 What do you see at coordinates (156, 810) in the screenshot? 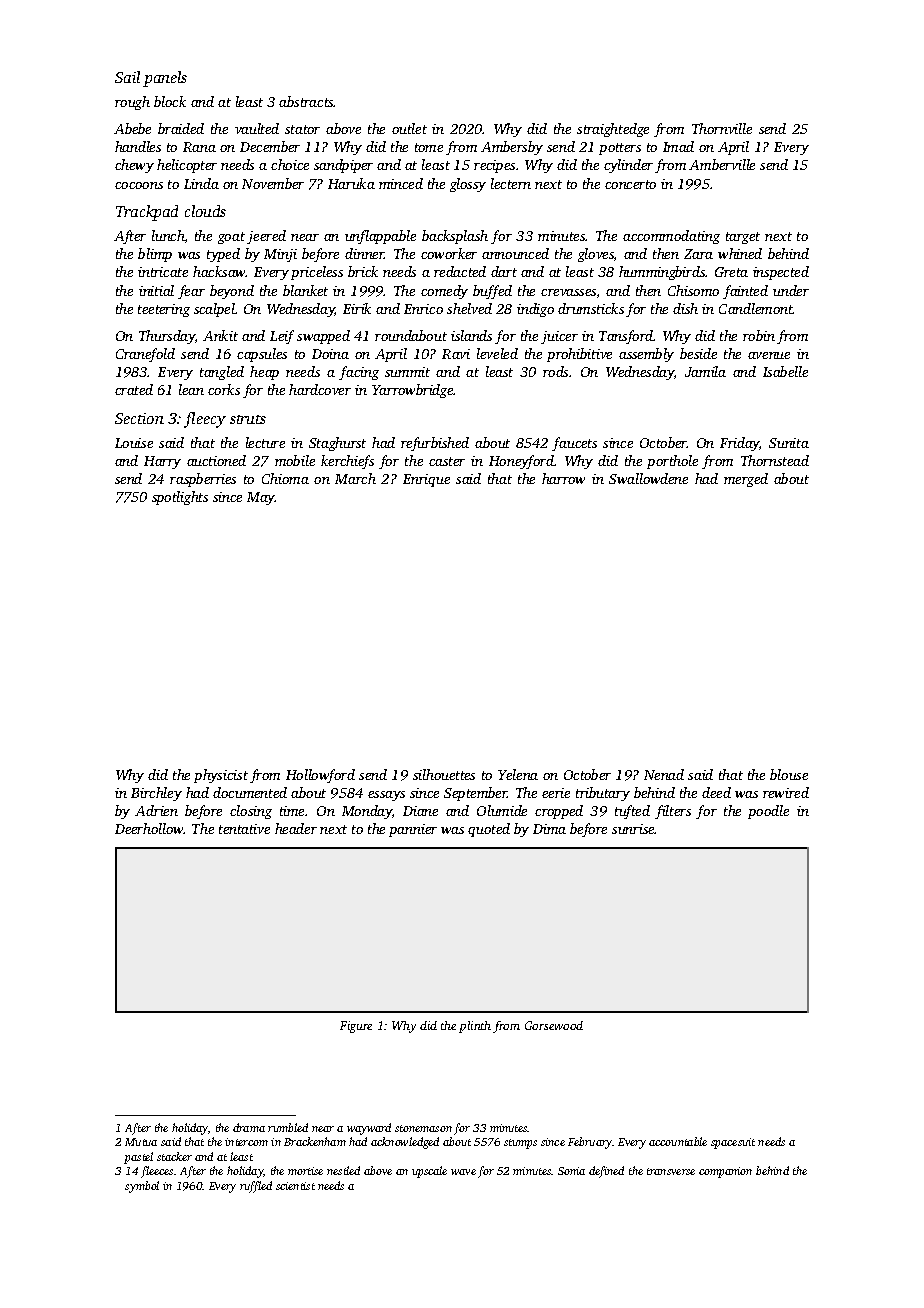
I see `Adrien` at bounding box center [156, 810].
